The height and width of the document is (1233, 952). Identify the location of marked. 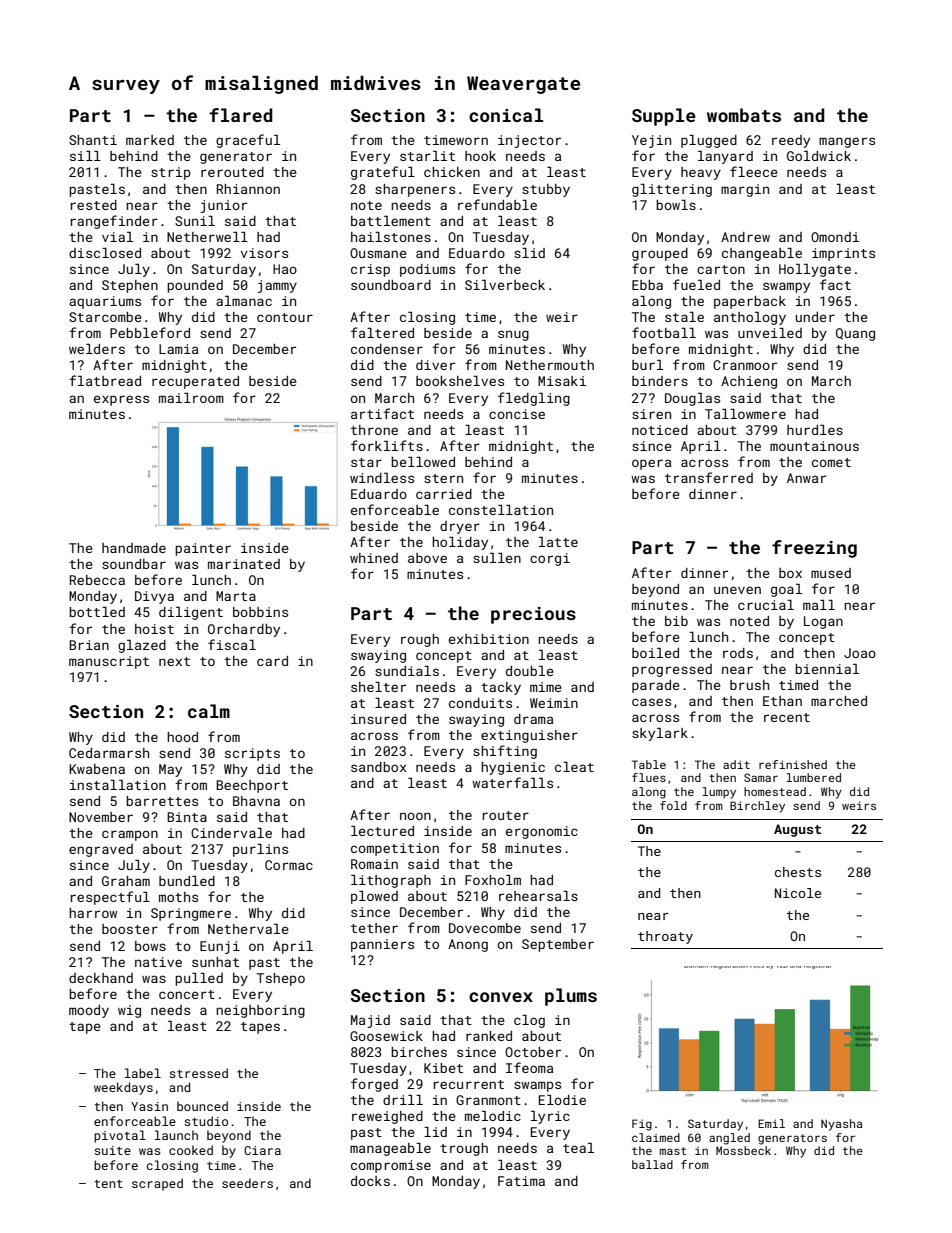
(150, 140).
